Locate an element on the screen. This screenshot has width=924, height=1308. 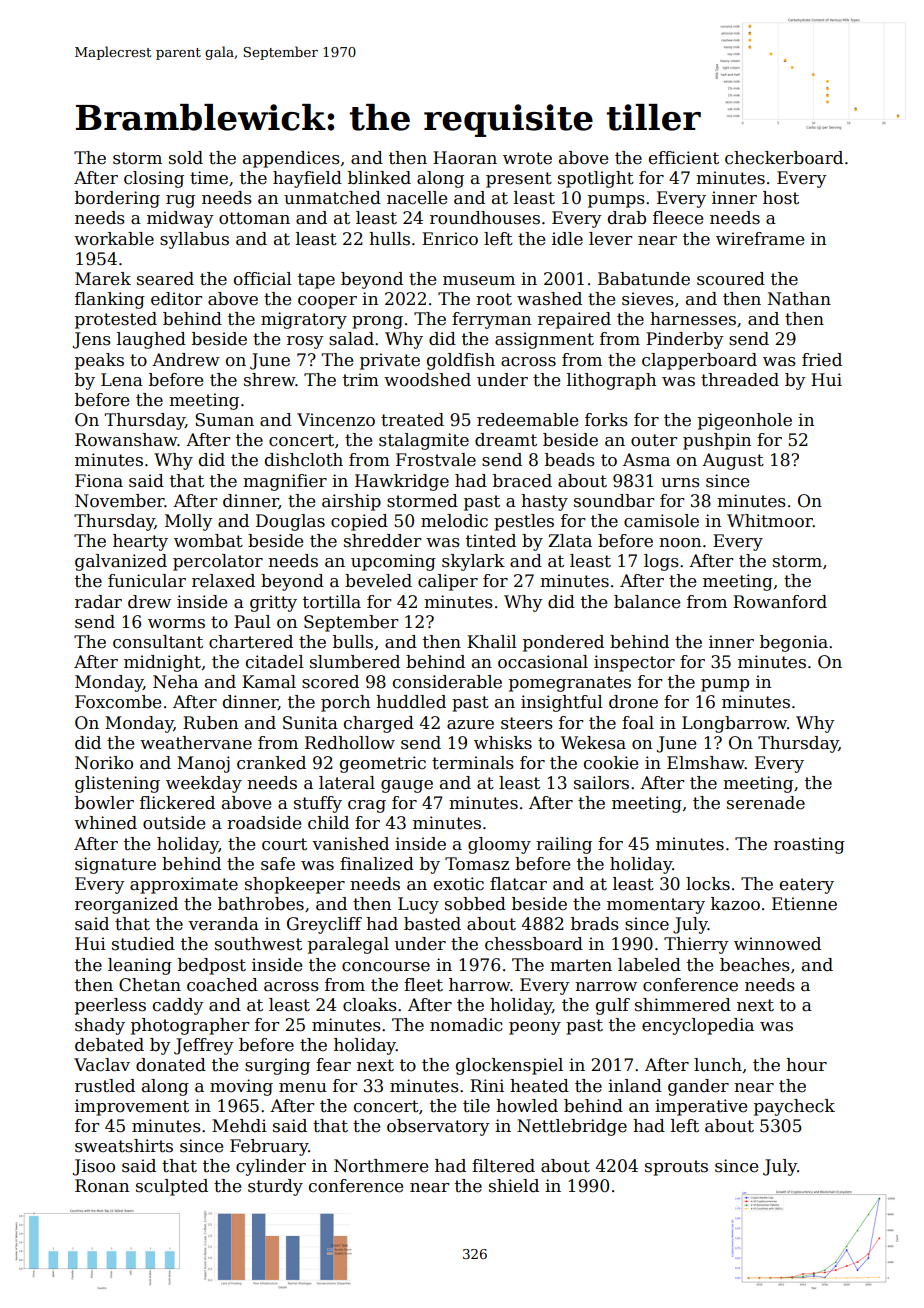
studied is located at coordinates (143, 944).
